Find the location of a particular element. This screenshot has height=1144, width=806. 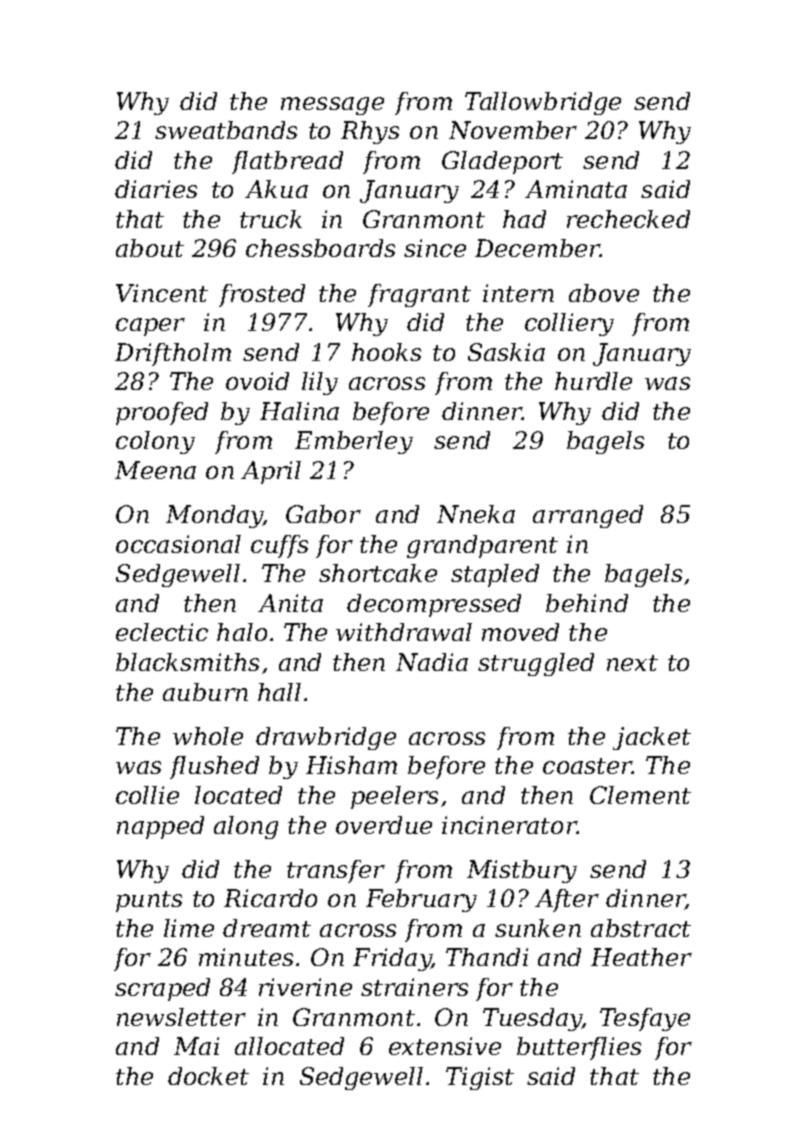

Gladeport is located at coordinates (502, 162).
